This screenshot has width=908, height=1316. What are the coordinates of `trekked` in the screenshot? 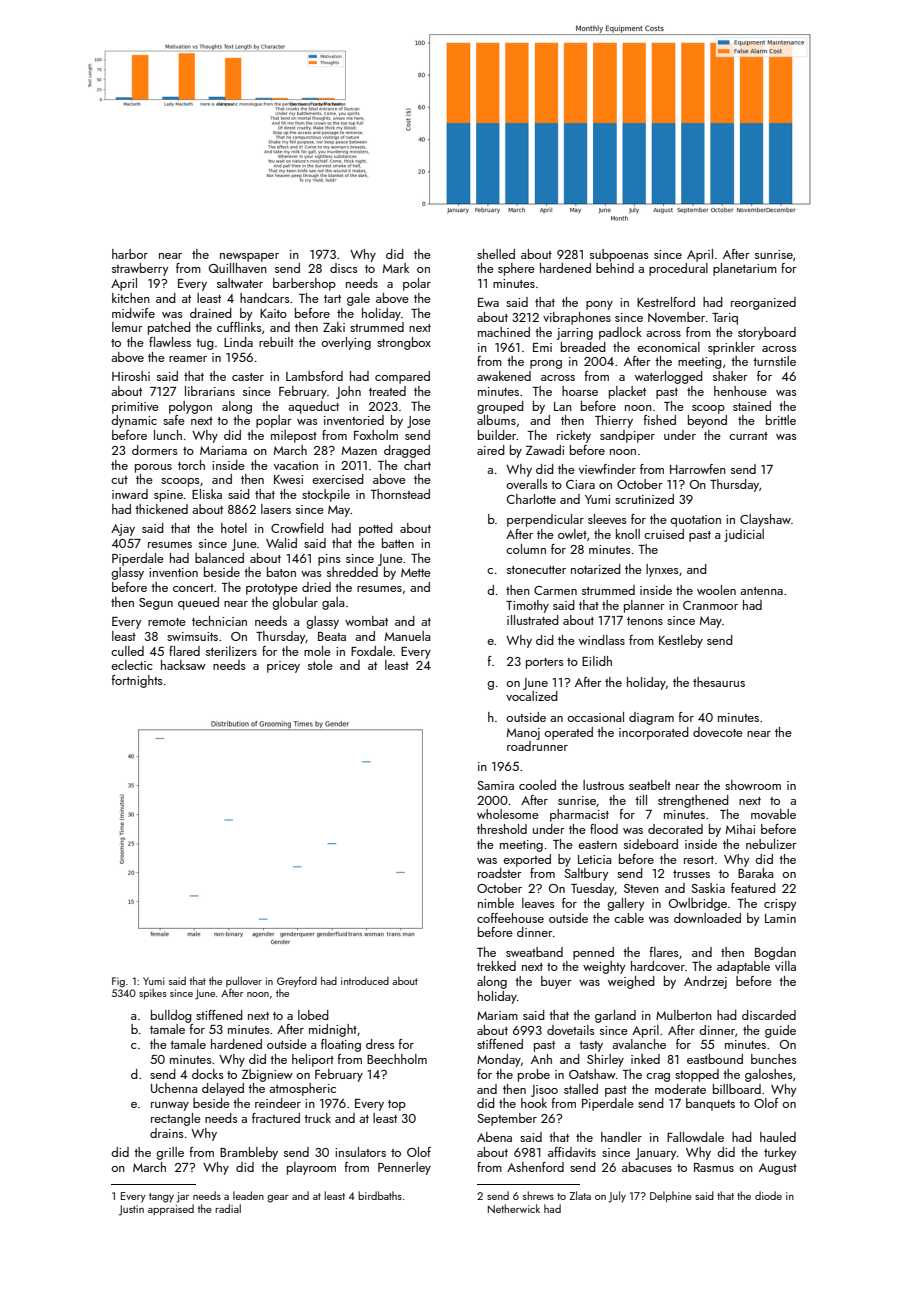 It's located at (496, 966).
